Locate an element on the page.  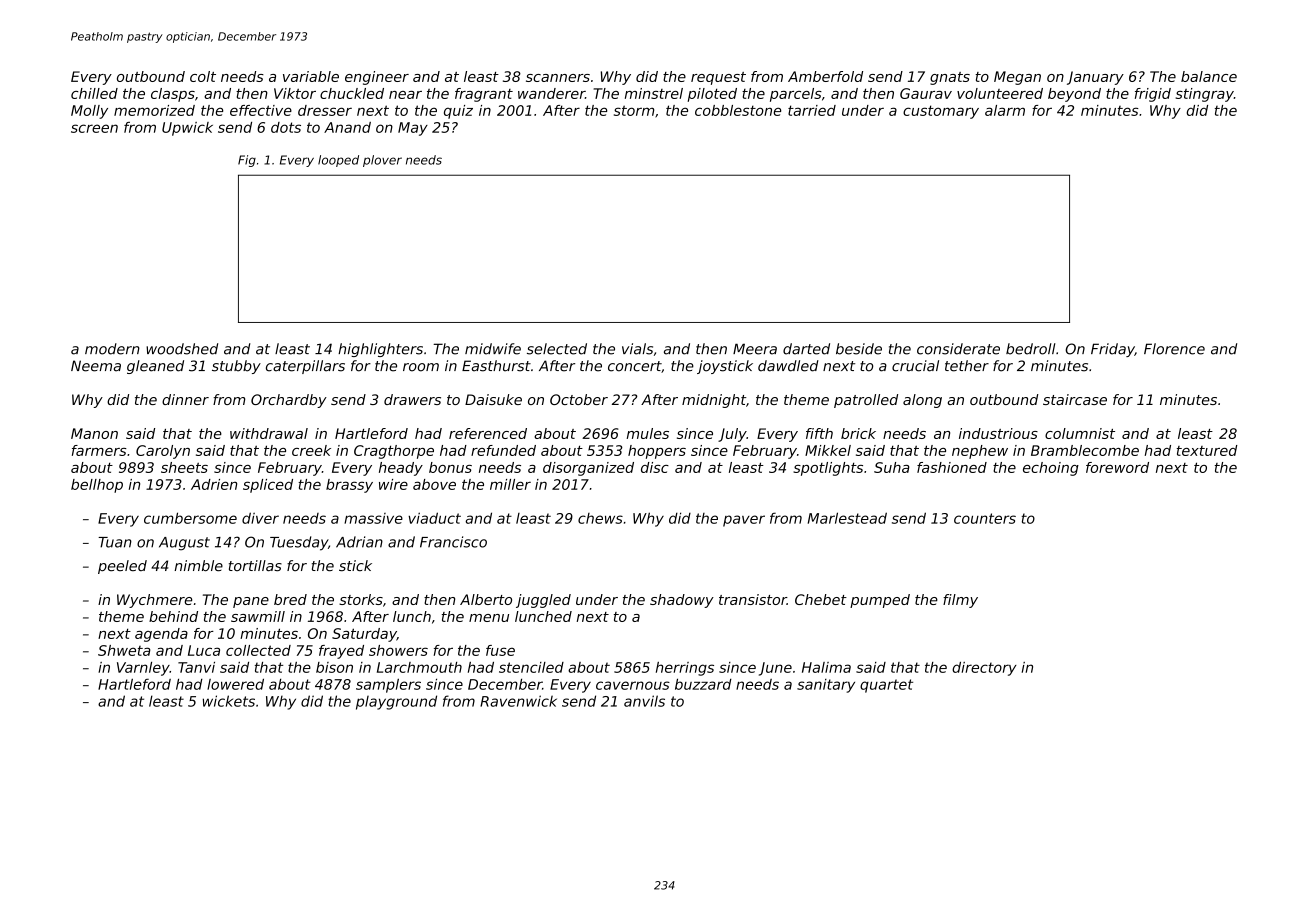
hoppers is located at coordinates (657, 452).
